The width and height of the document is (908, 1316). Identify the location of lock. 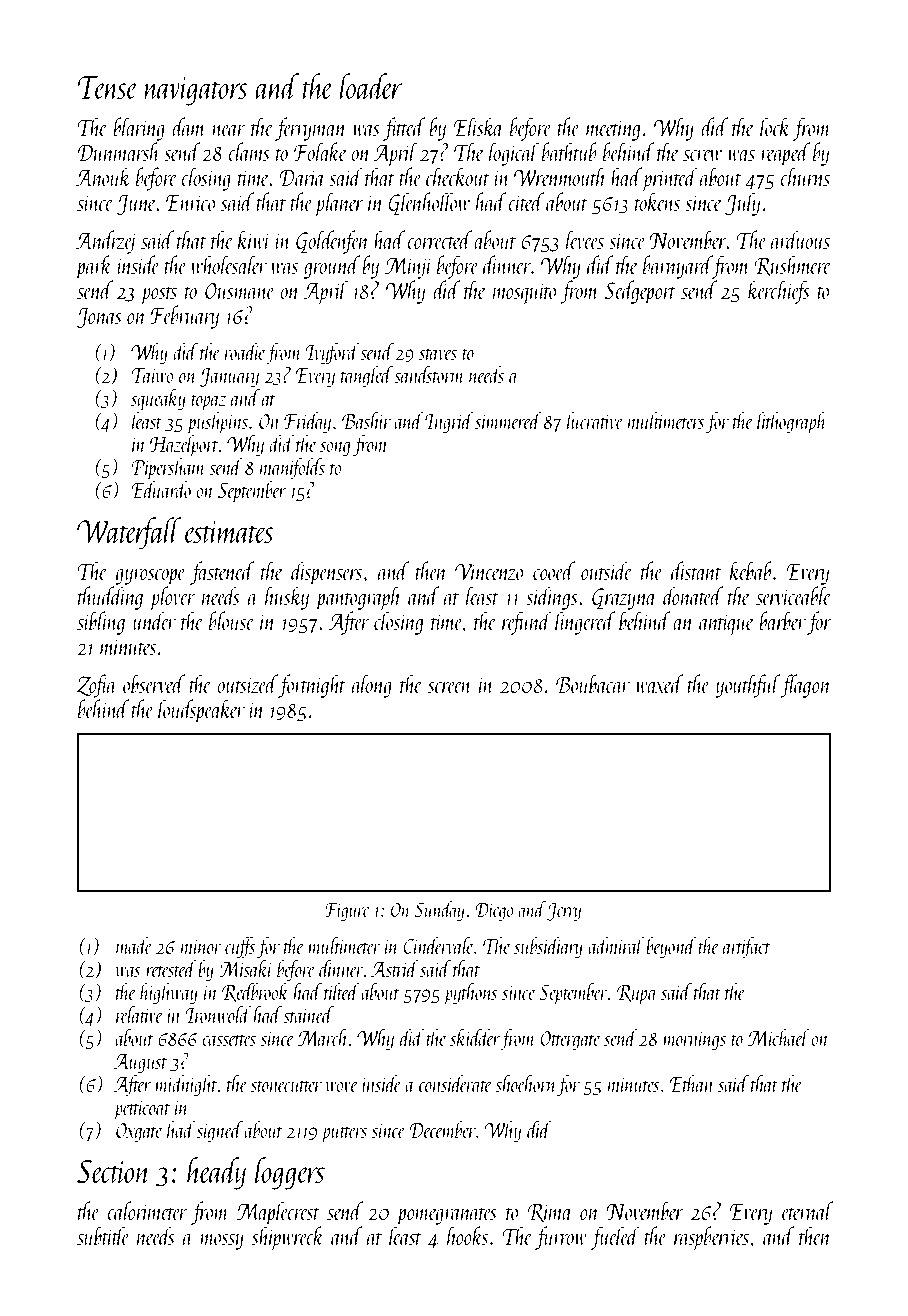
(775, 126).
